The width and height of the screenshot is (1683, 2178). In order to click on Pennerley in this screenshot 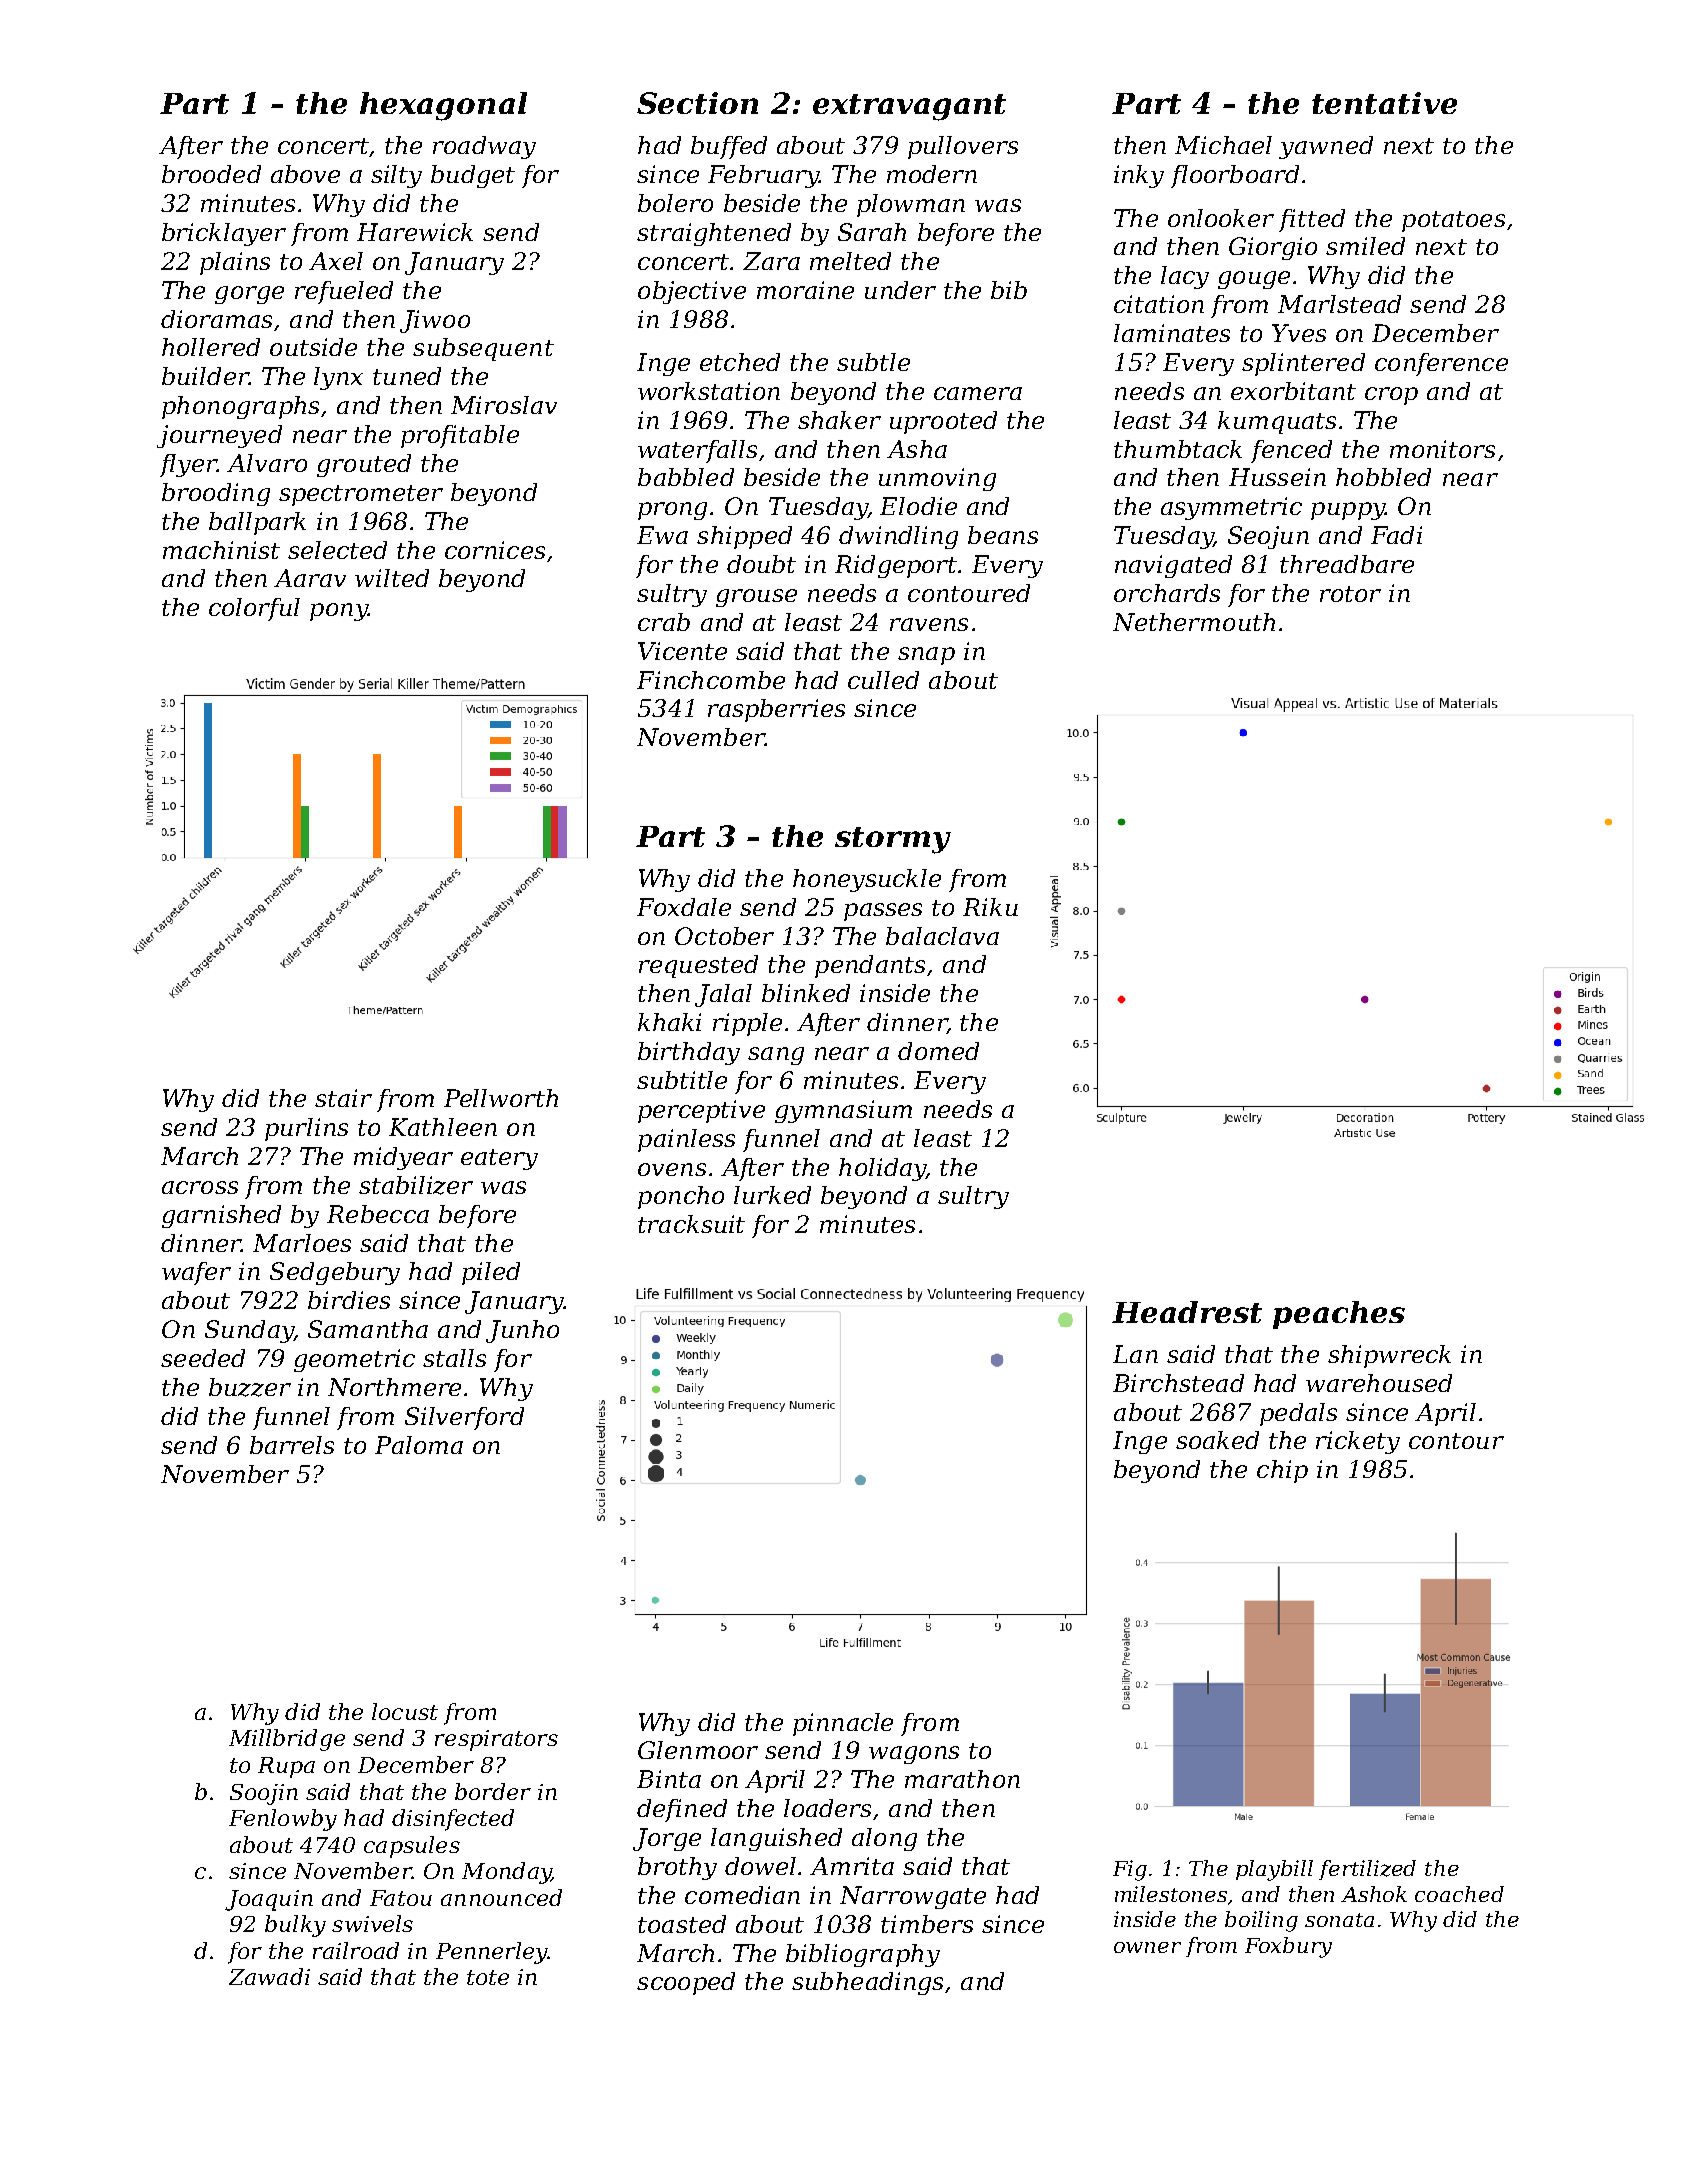, I will do `click(491, 1953)`.
